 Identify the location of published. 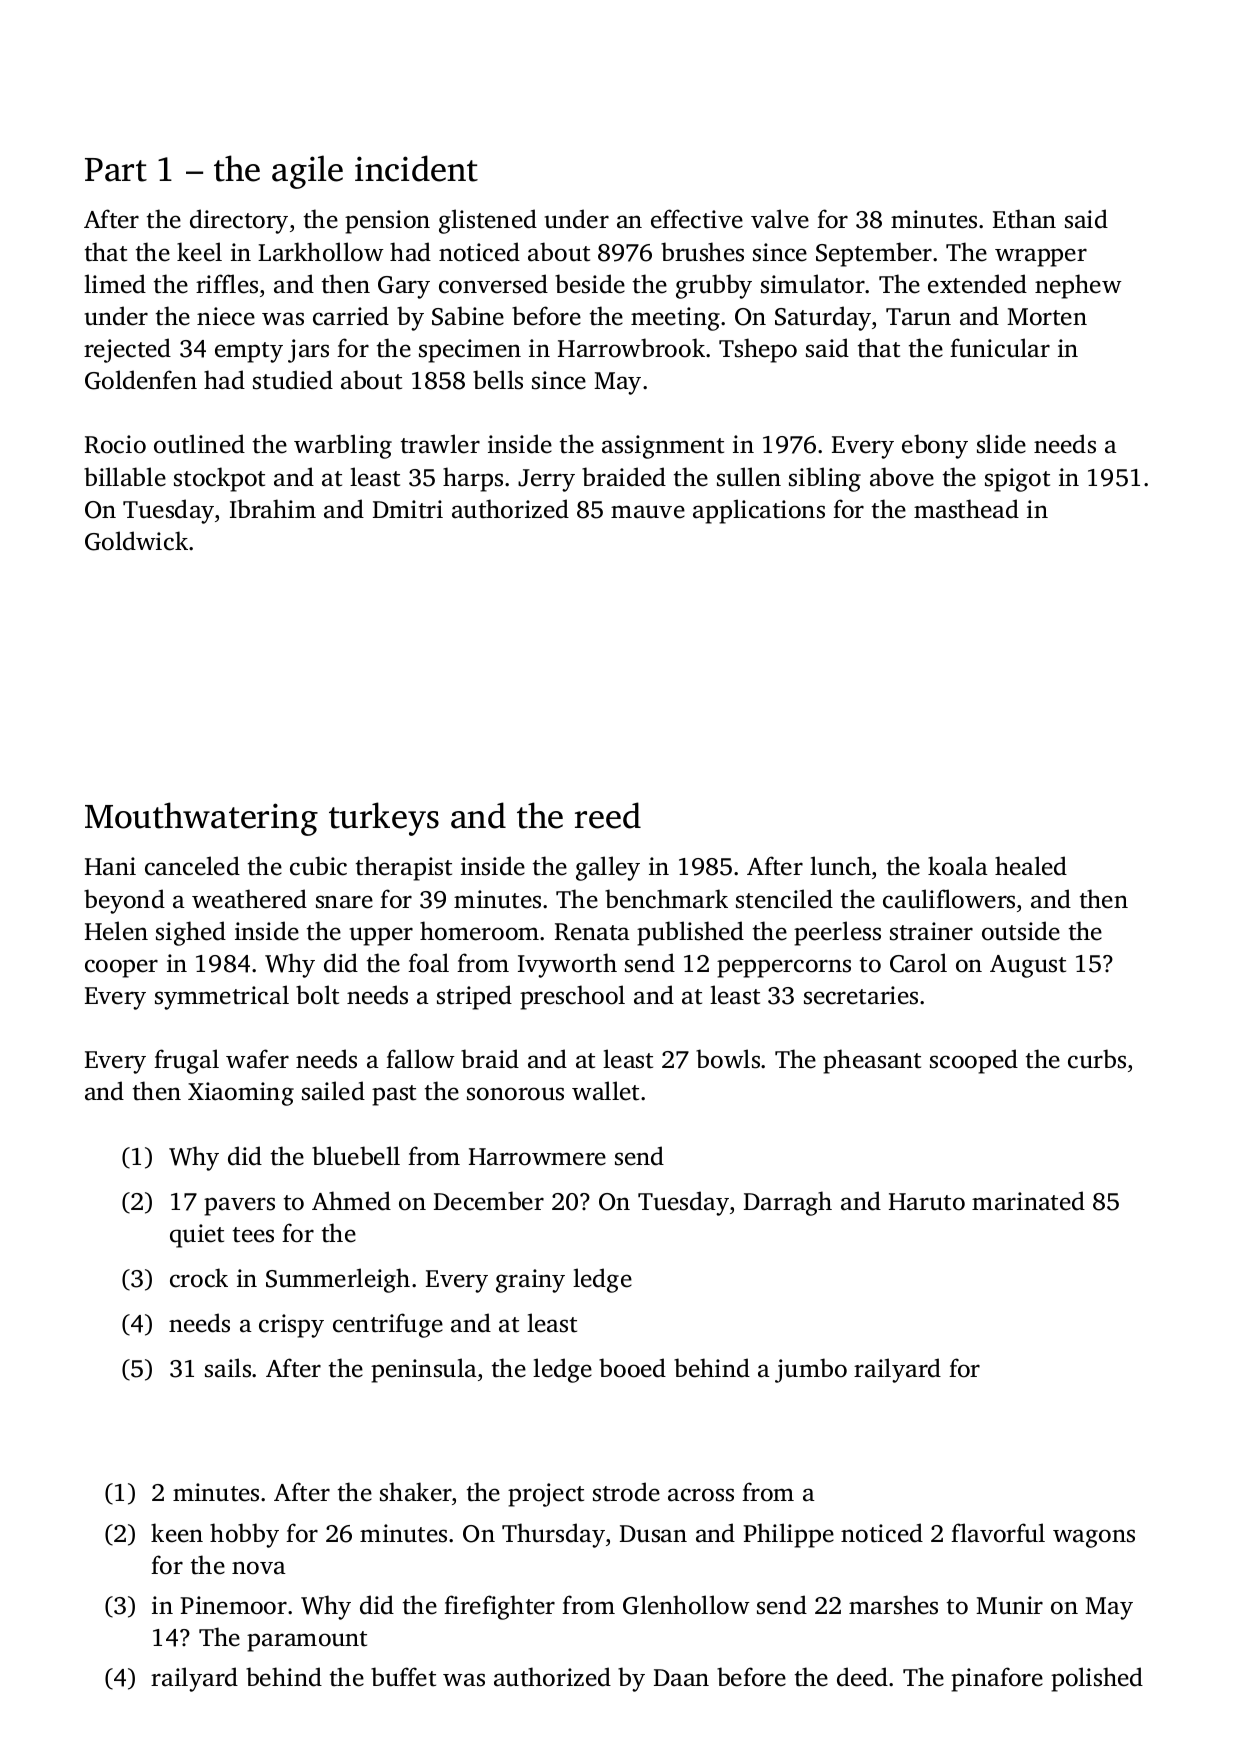
(690, 933).
